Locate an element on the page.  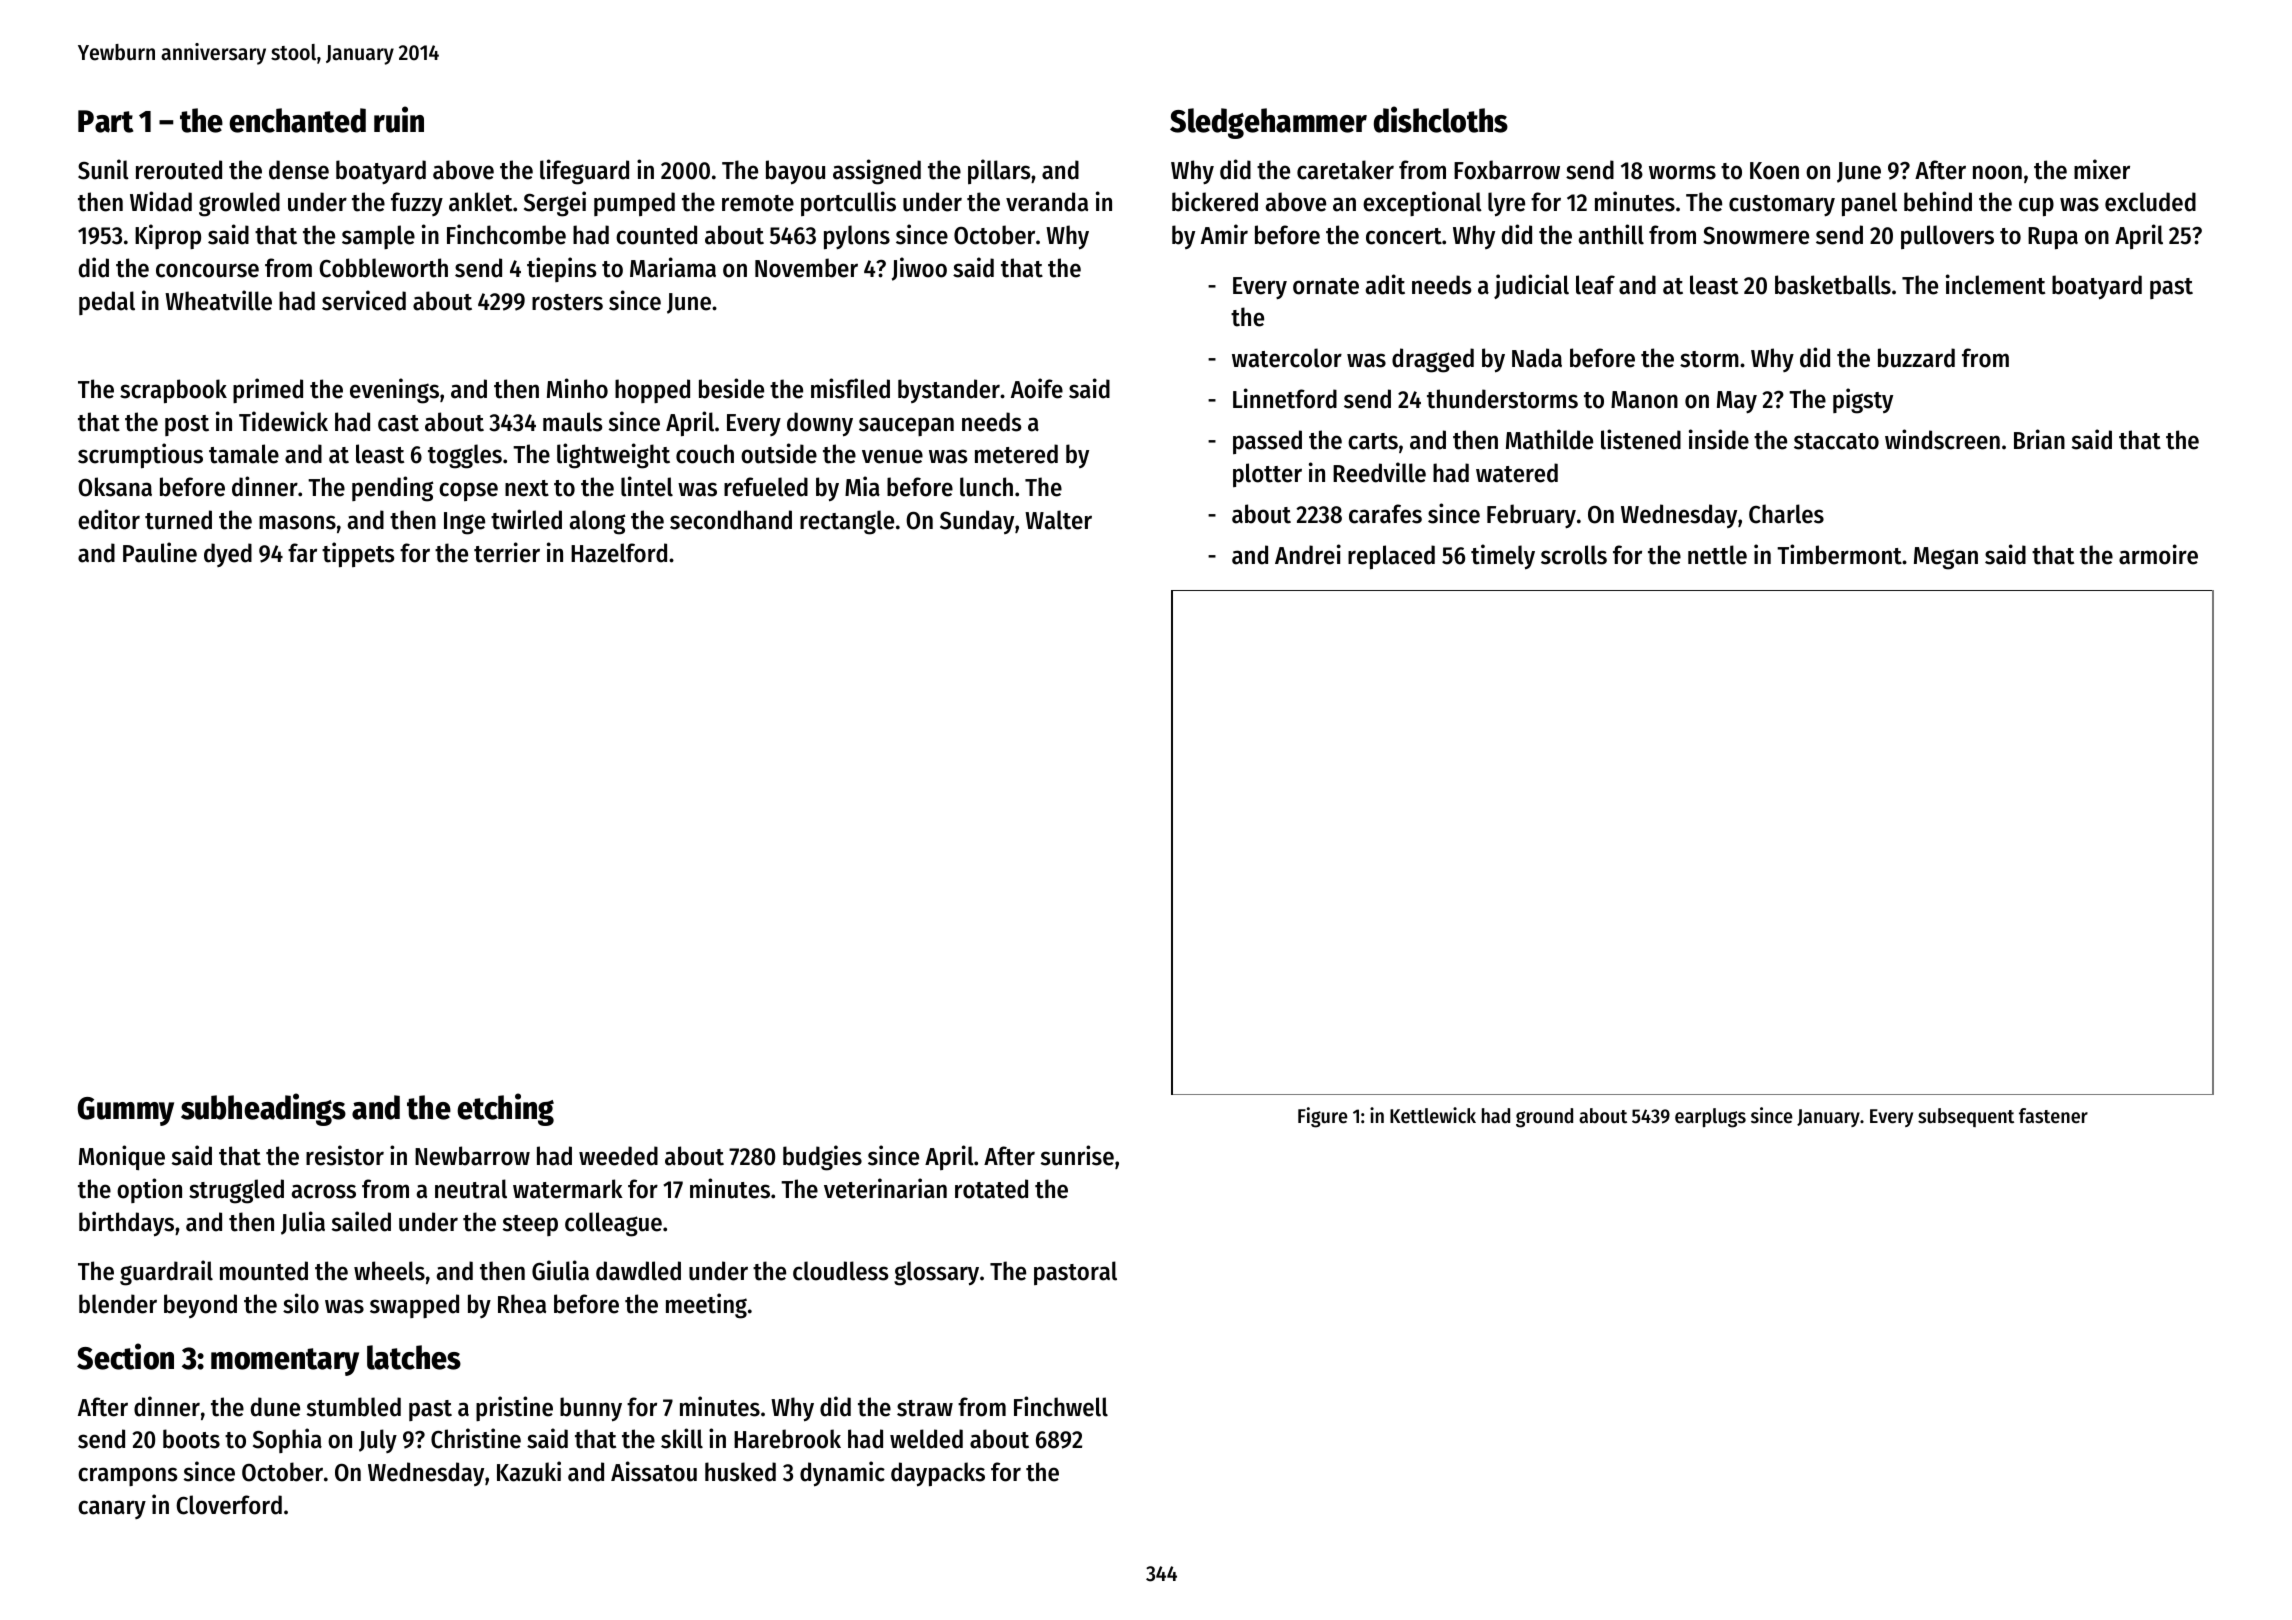
Andrei is located at coordinates (1308, 554).
